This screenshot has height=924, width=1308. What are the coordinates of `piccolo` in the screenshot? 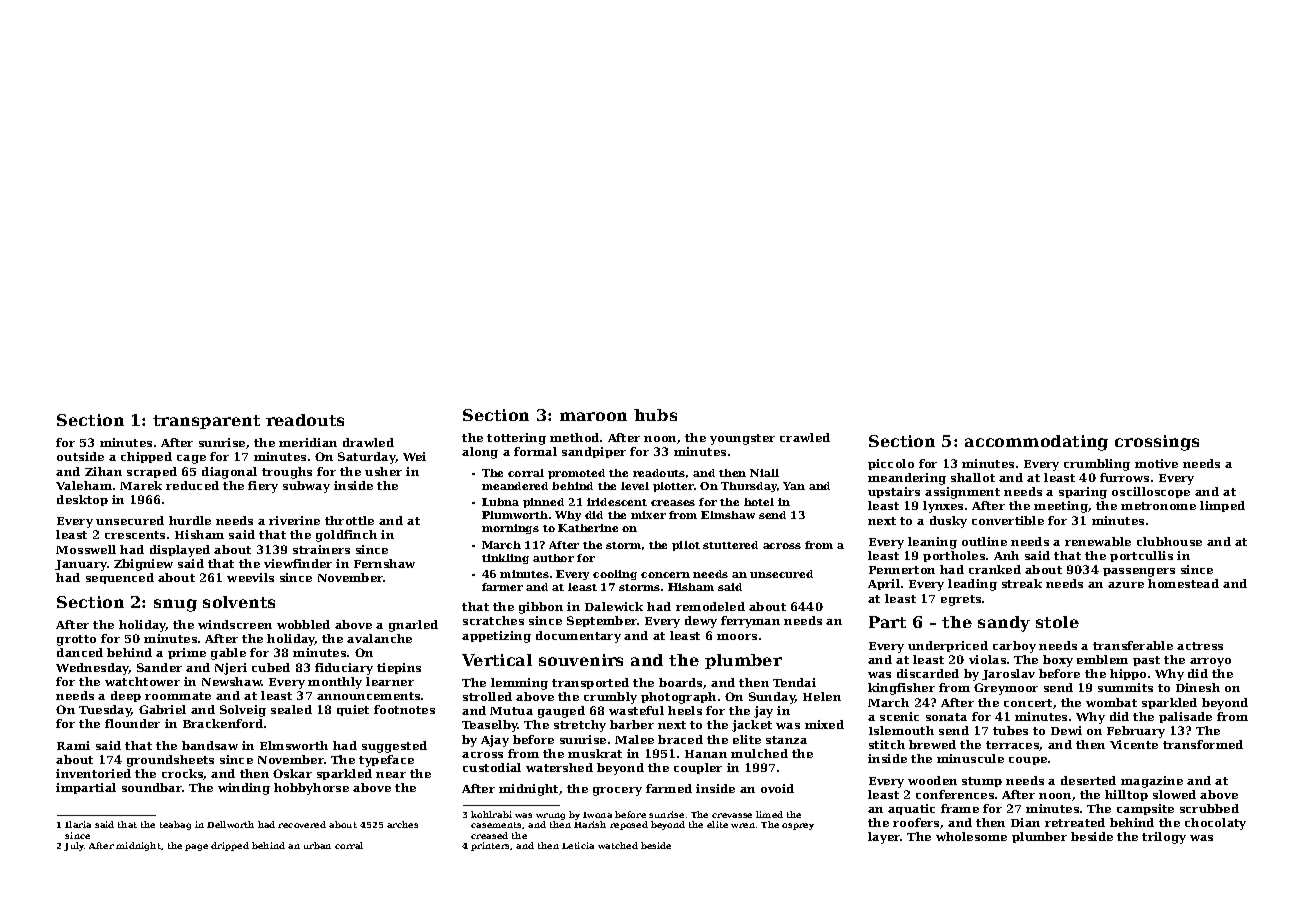 It's located at (891, 464).
